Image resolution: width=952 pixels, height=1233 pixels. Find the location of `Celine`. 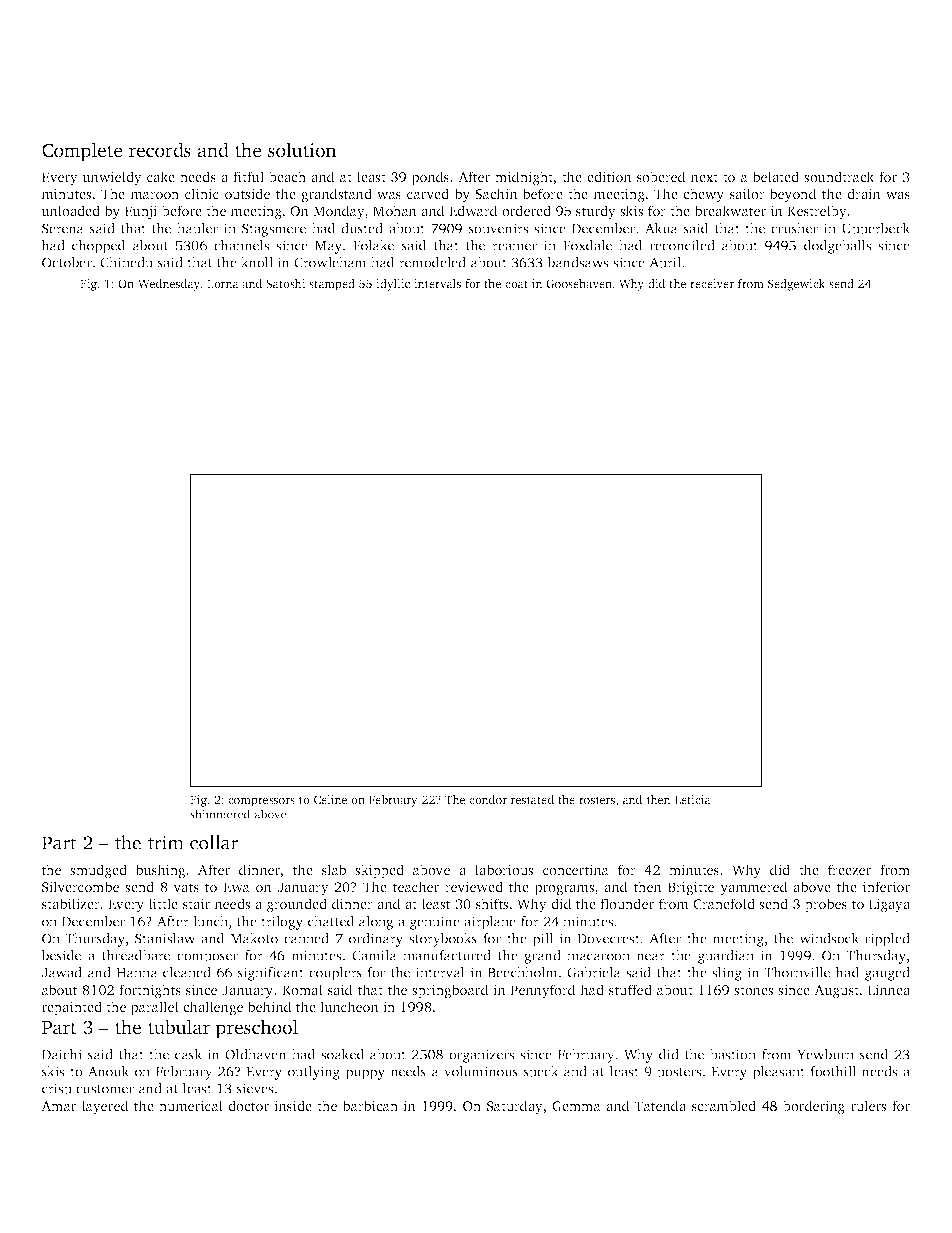

Celine is located at coordinates (330, 799).
